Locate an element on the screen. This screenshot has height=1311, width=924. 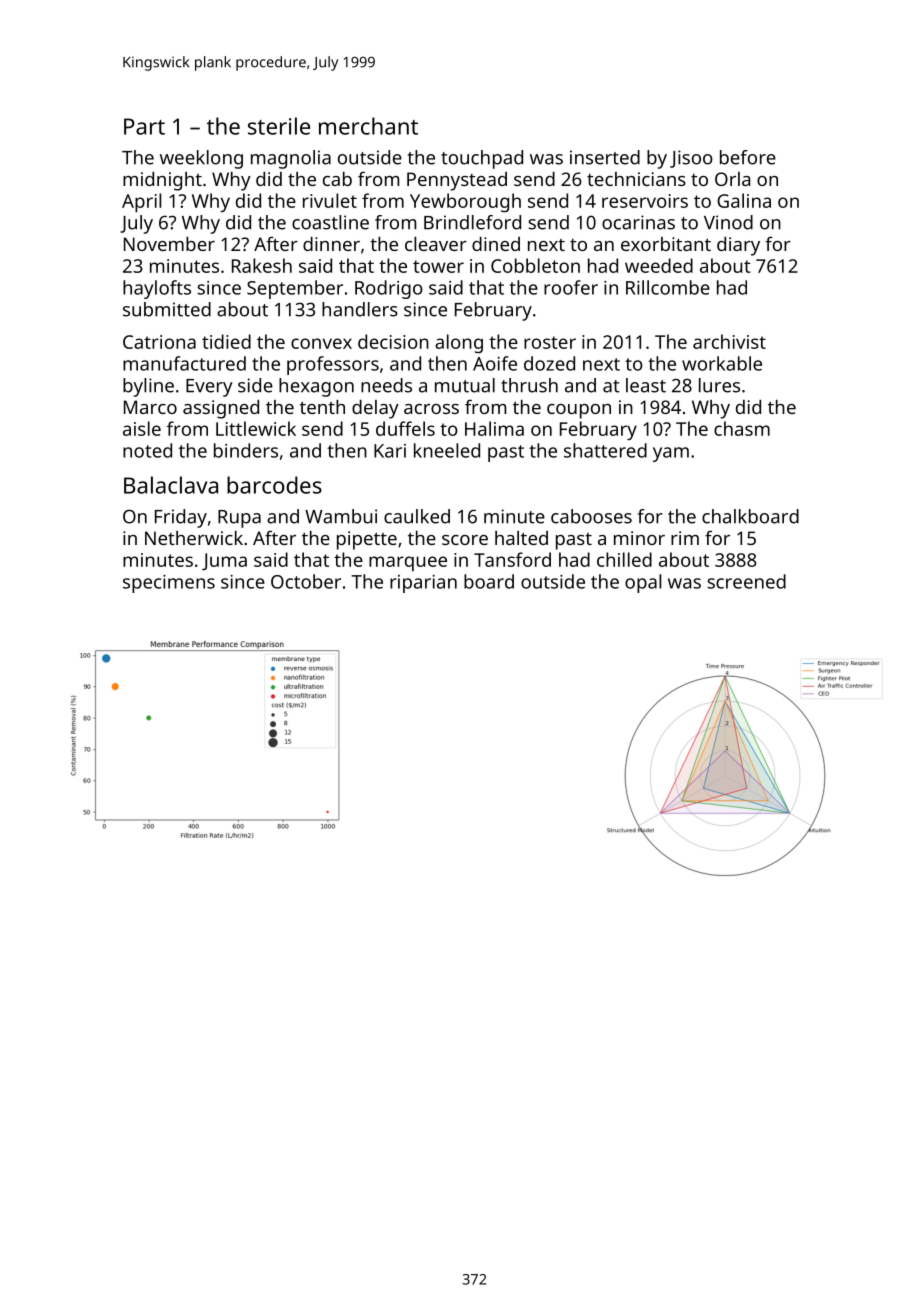
Part is located at coordinates (144, 126).
